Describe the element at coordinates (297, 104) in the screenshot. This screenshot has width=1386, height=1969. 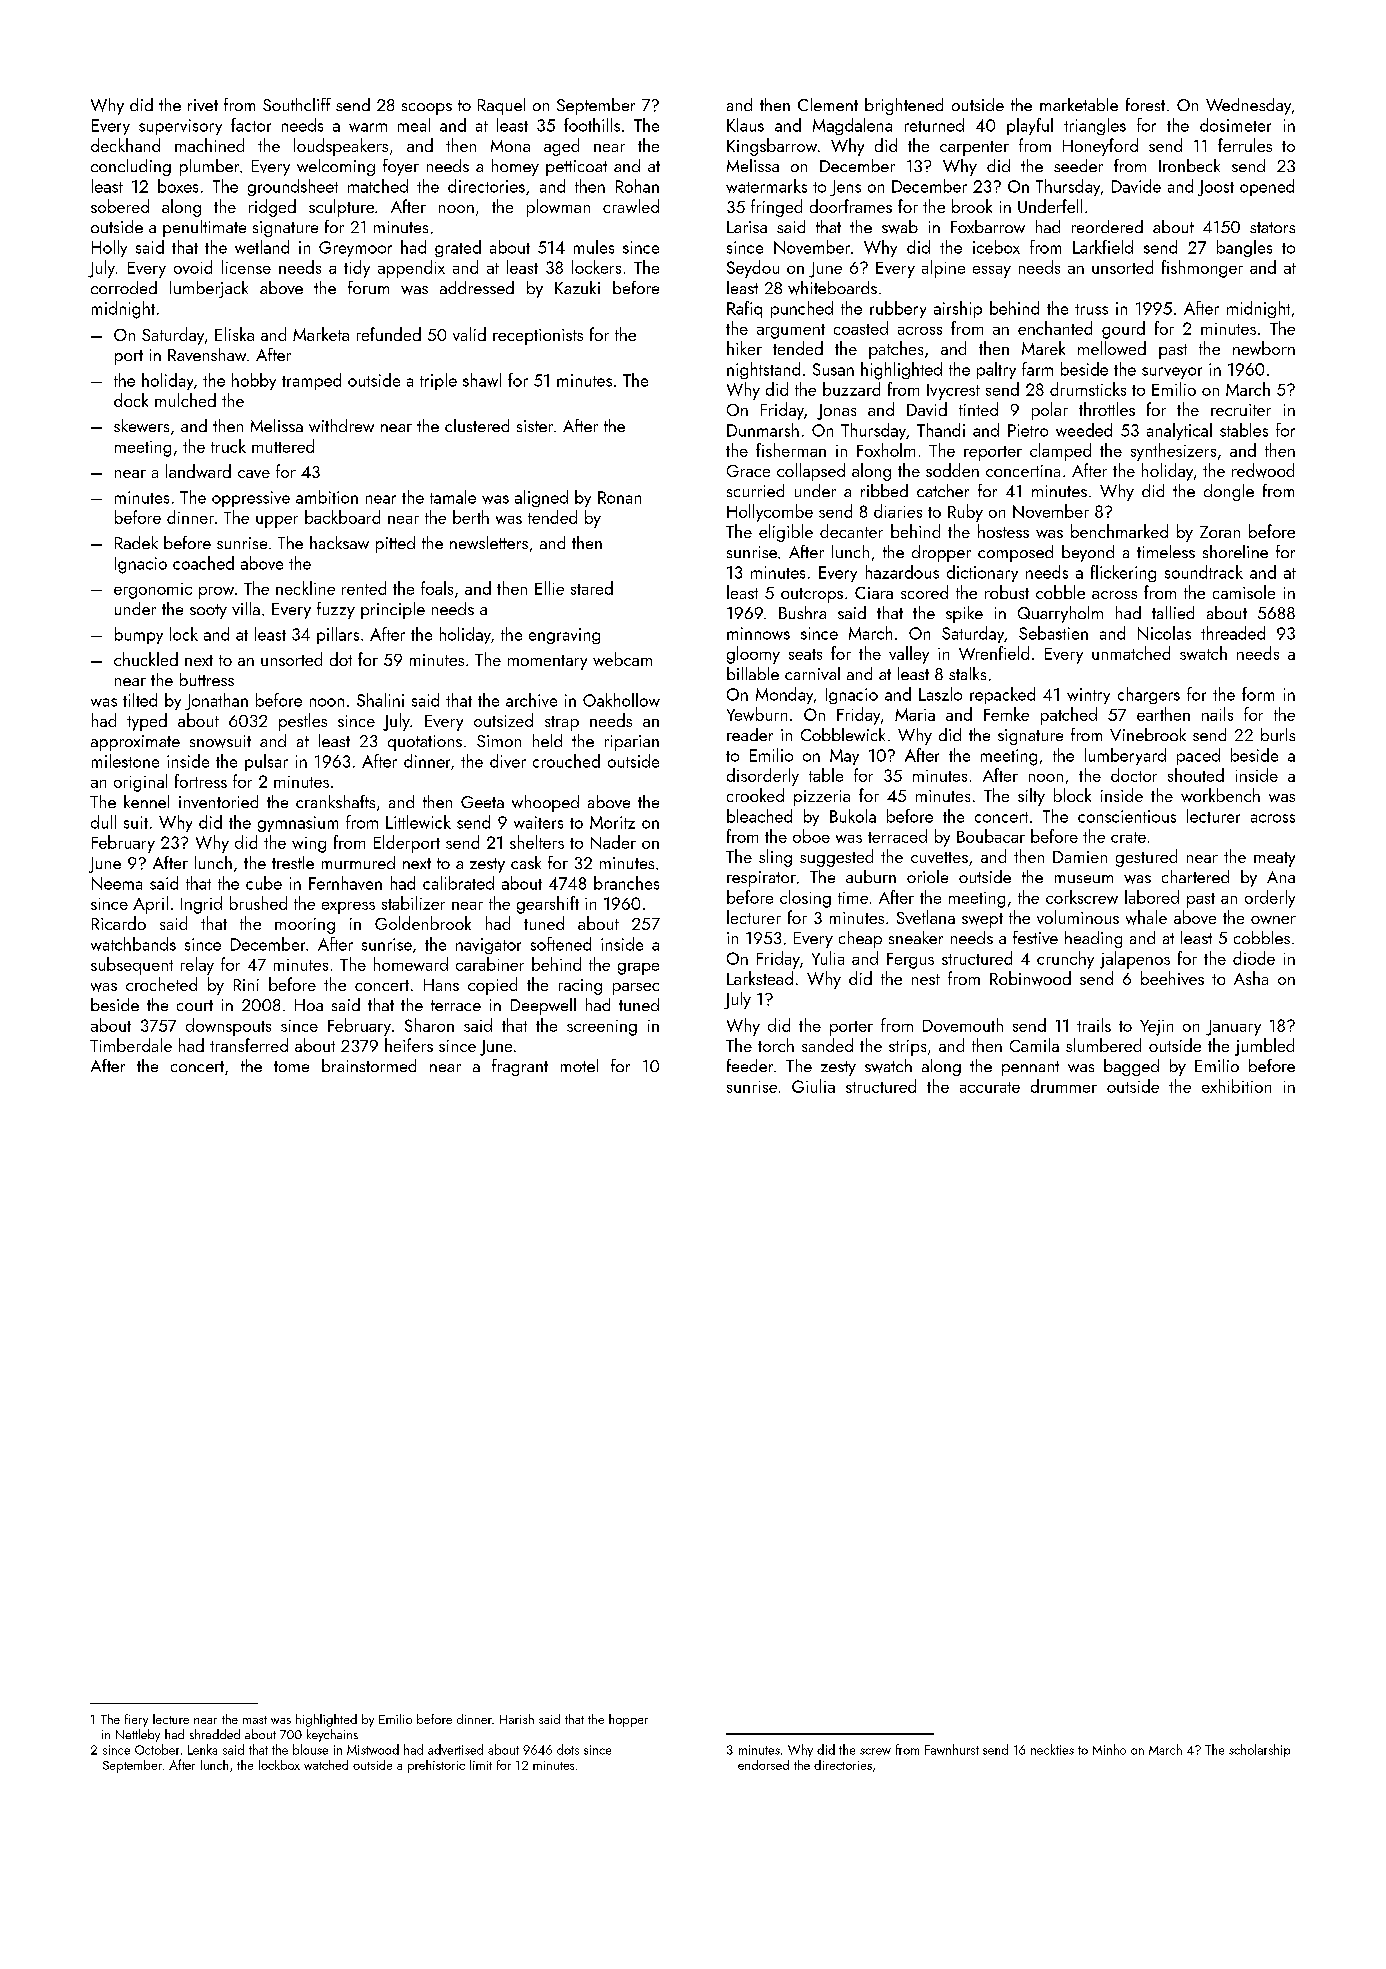
I see `Southcliff` at that location.
